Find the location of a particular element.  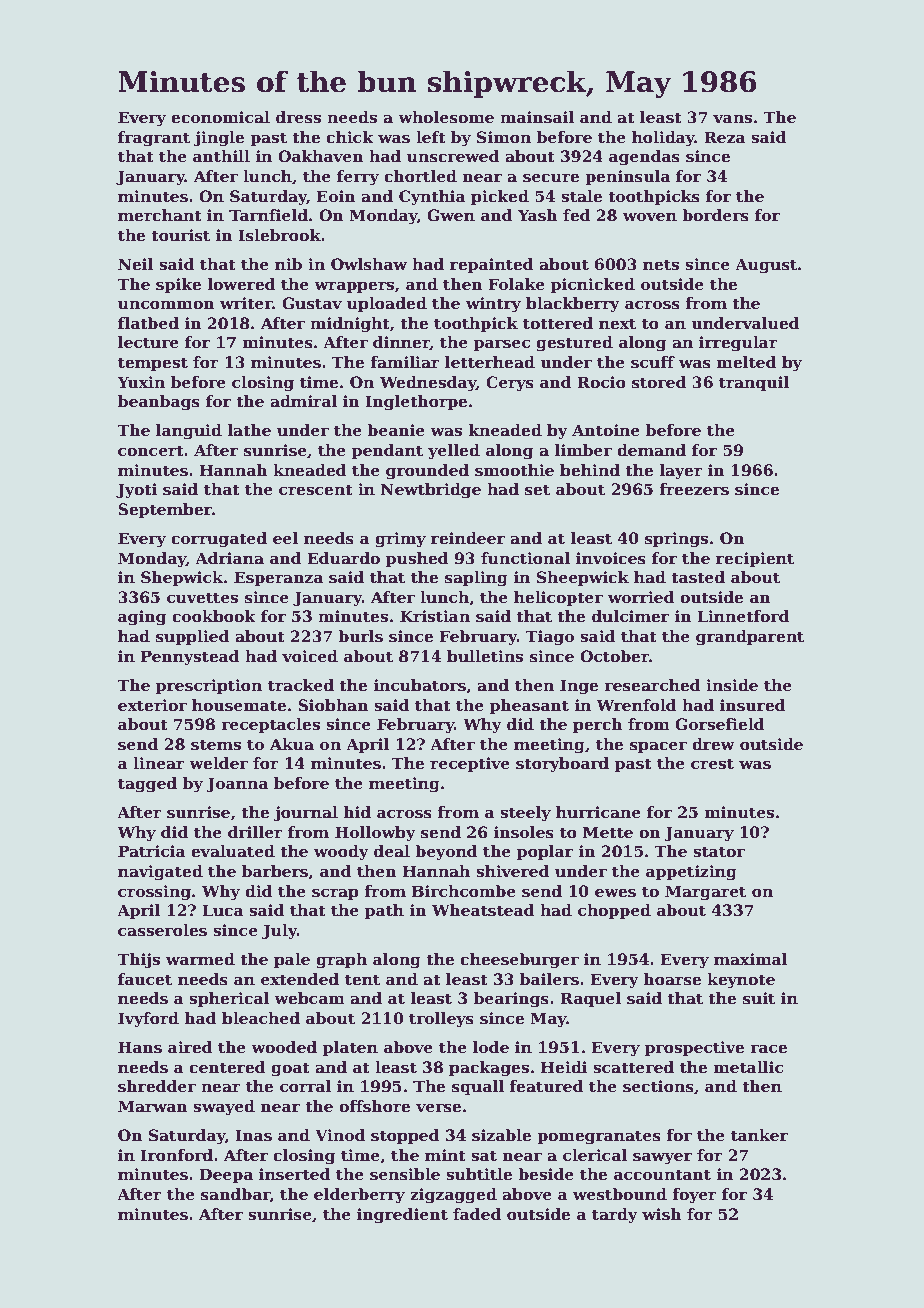

faded is located at coordinates (477, 1214).
